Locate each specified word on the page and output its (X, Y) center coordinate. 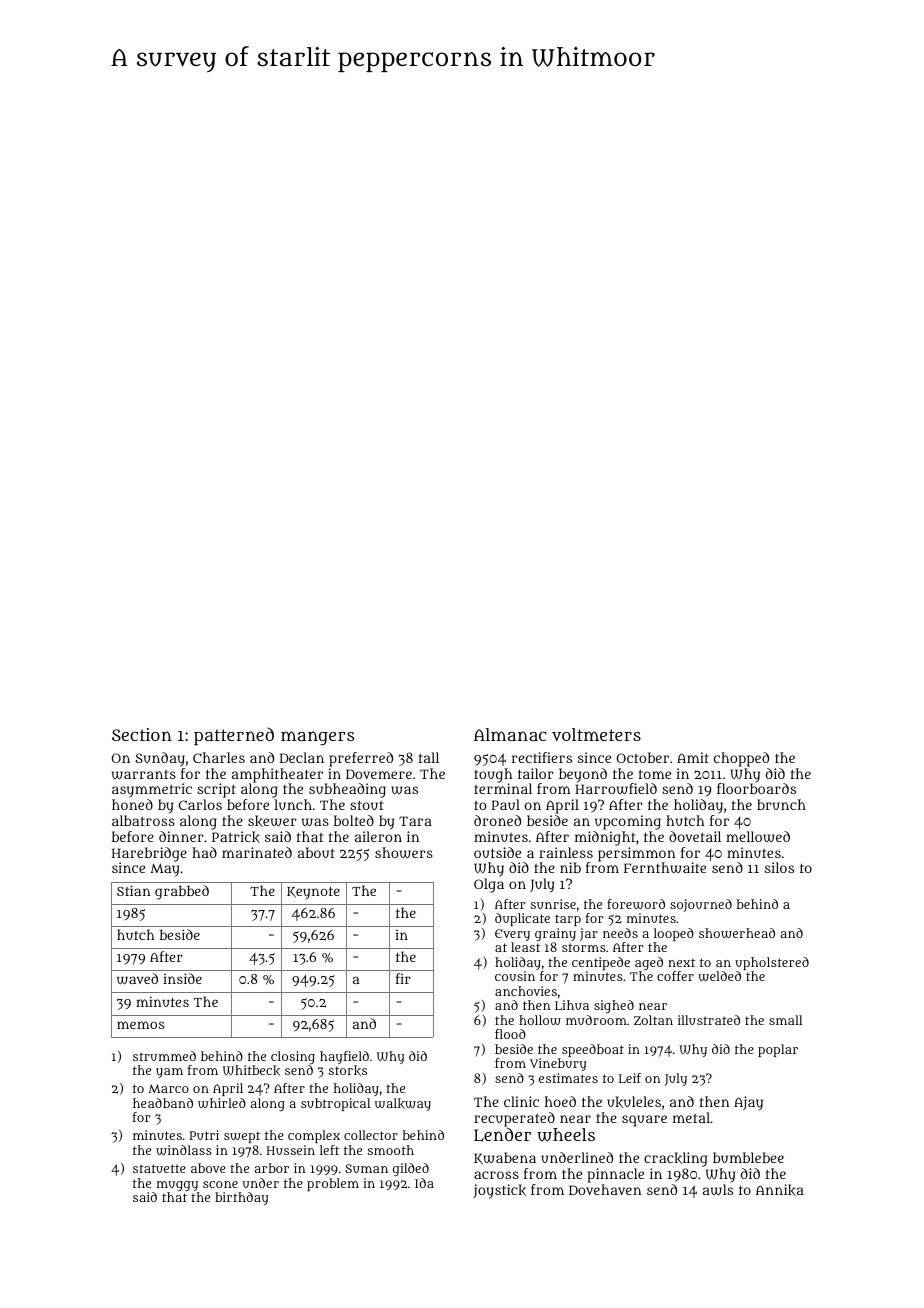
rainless (566, 852)
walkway (403, 1104)
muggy (177, 1186)
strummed (164, 1056)
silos (779, 867)
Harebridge (149, 854)
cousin (515, 976)
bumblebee (748, 1157)
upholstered (772, 963)
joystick (499, 1191)
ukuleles (634, 1102)
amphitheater (277, 775)
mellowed (758, 837)
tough (493, 775)
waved (137, 979)
